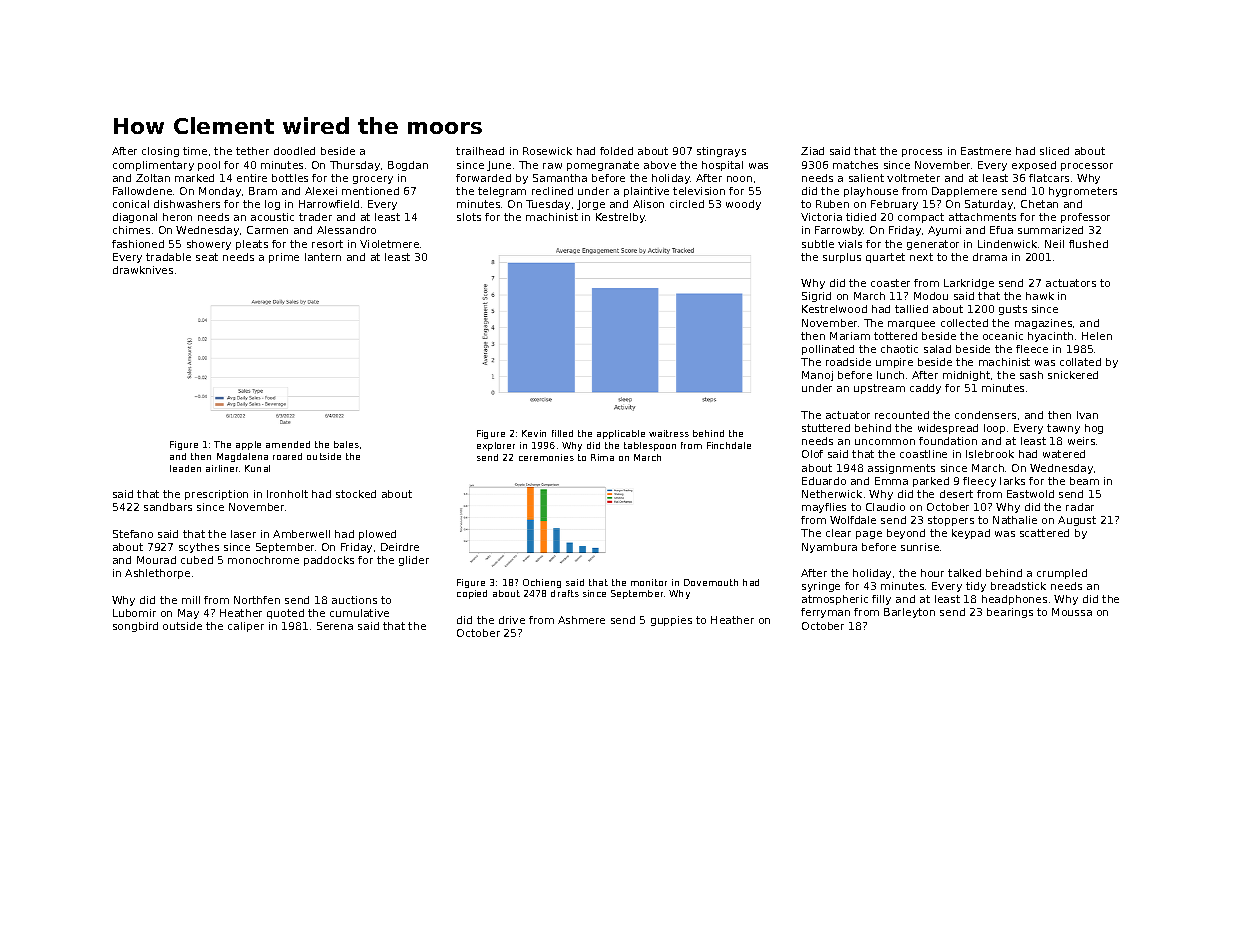  I want to click on drive, so click(512, 620).
